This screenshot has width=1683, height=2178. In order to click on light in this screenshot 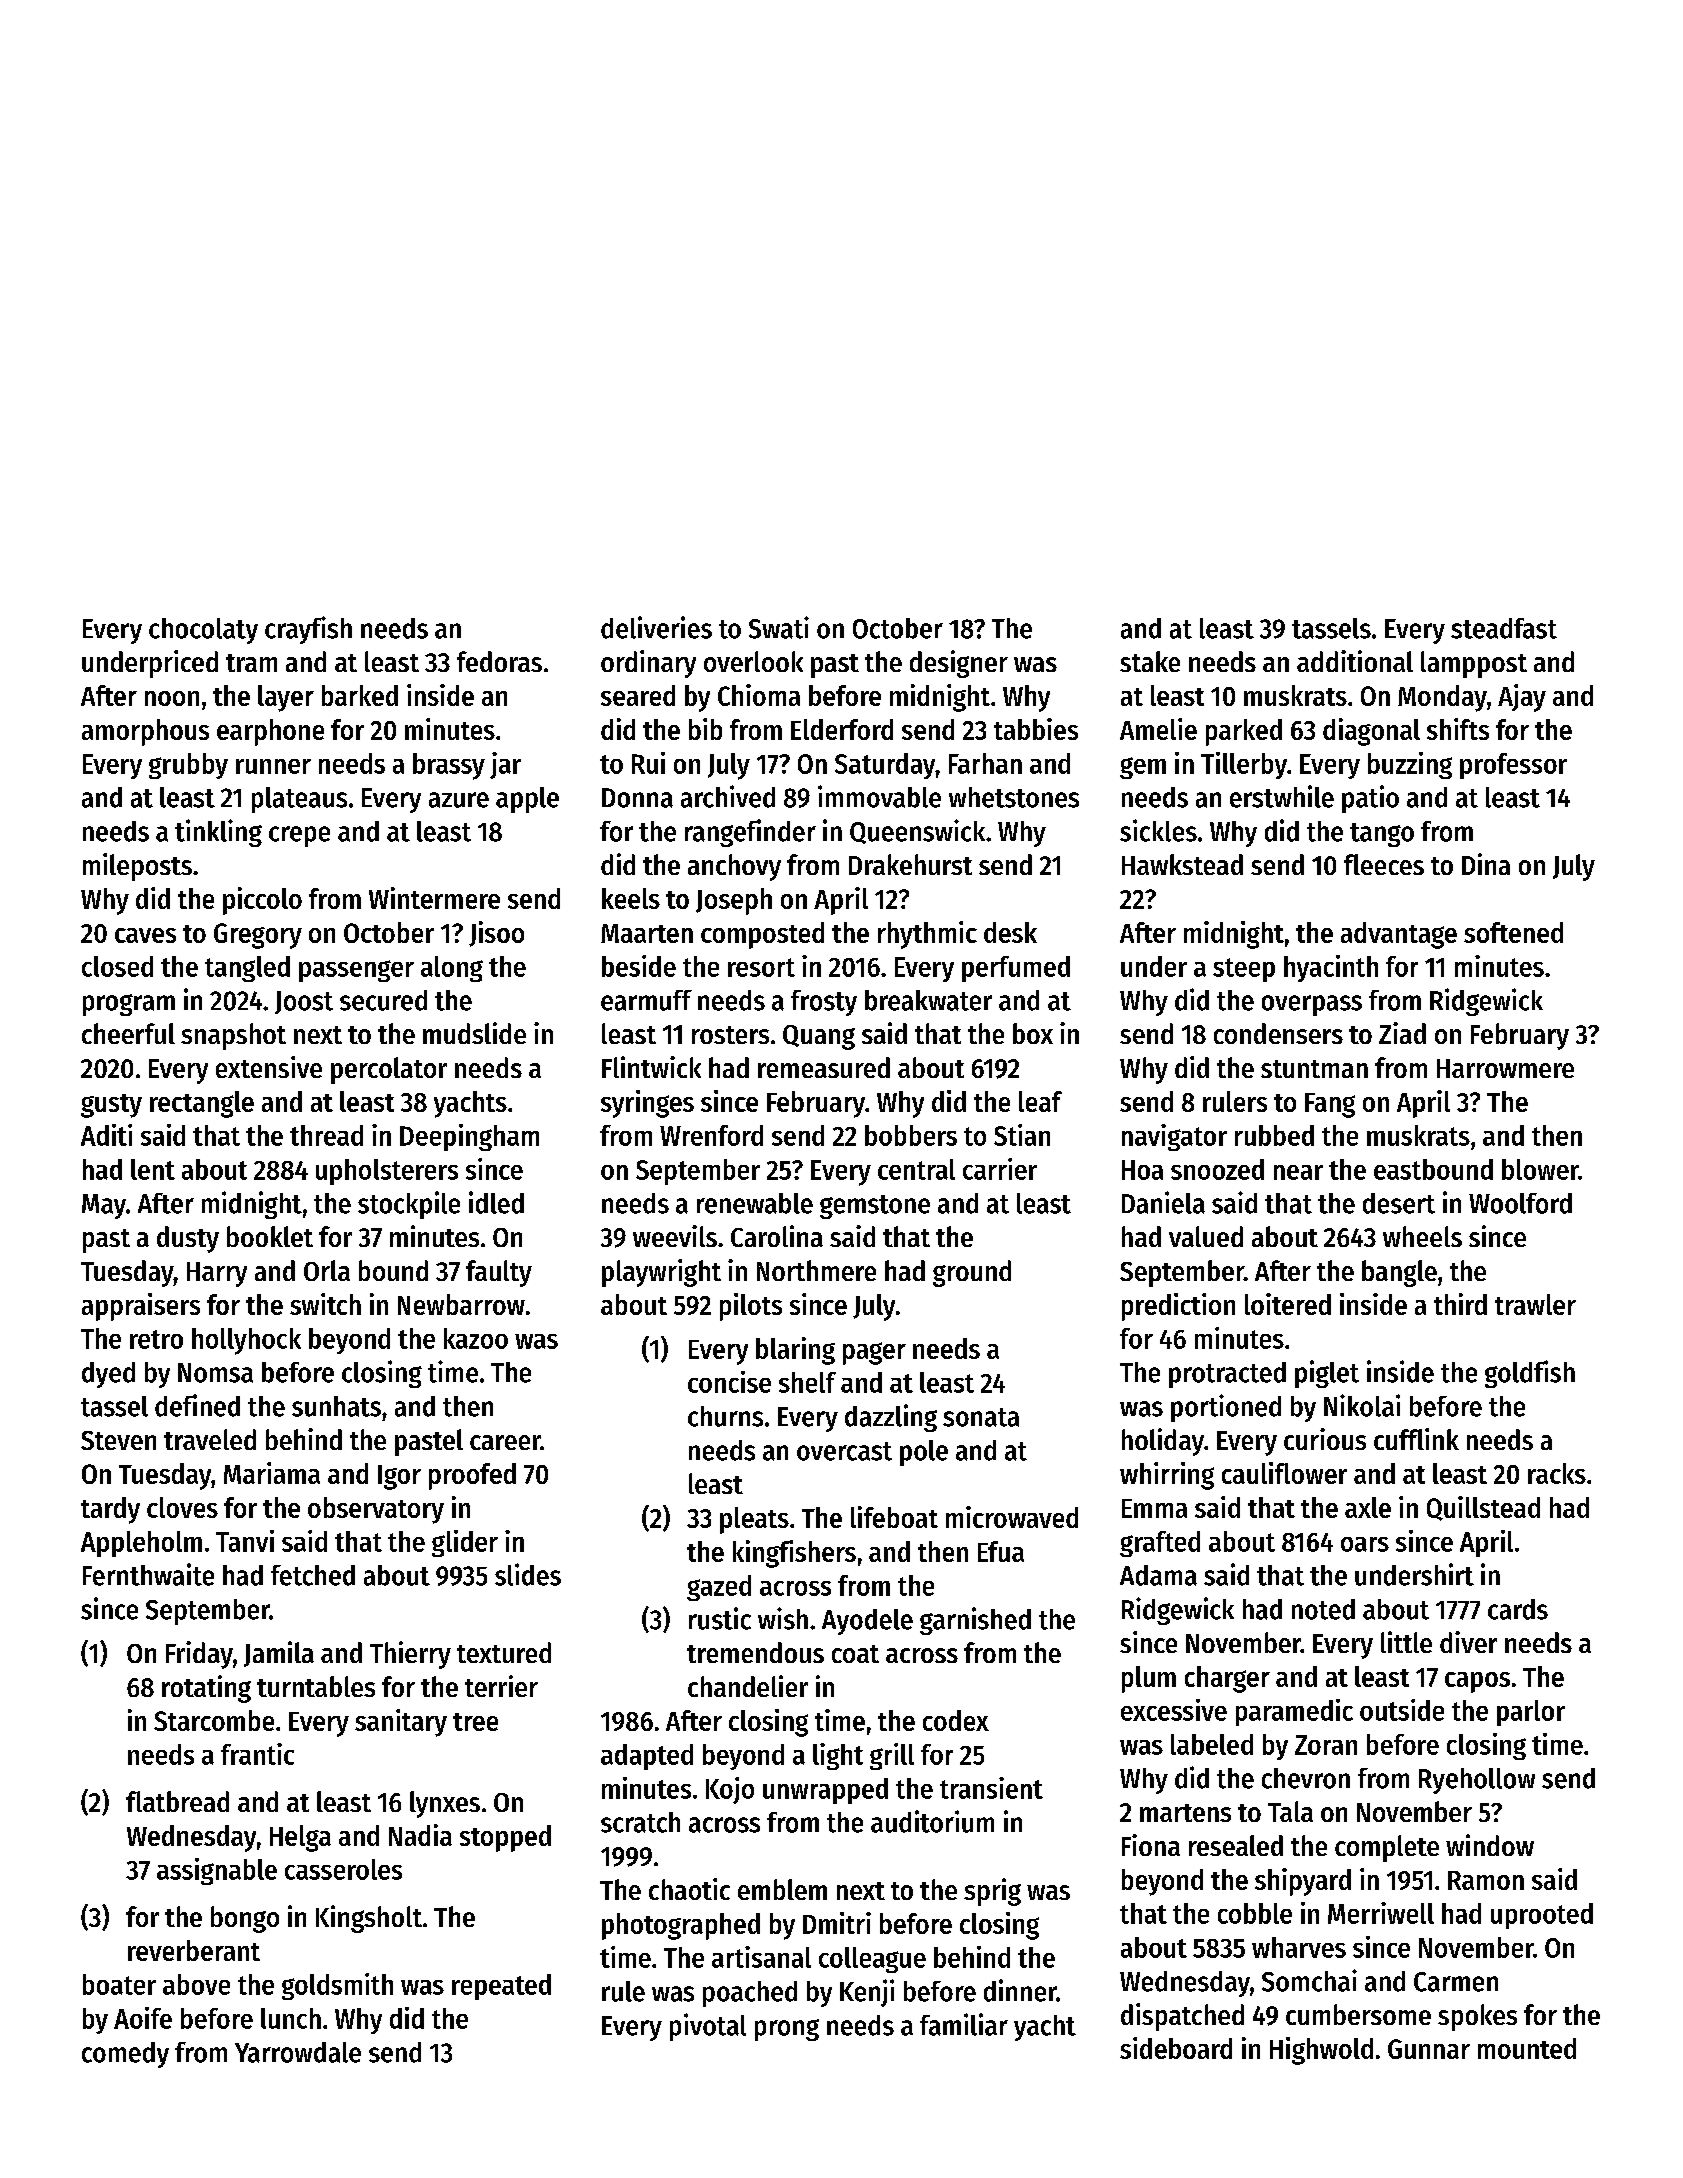, I will do `click(838, 1756)`.
